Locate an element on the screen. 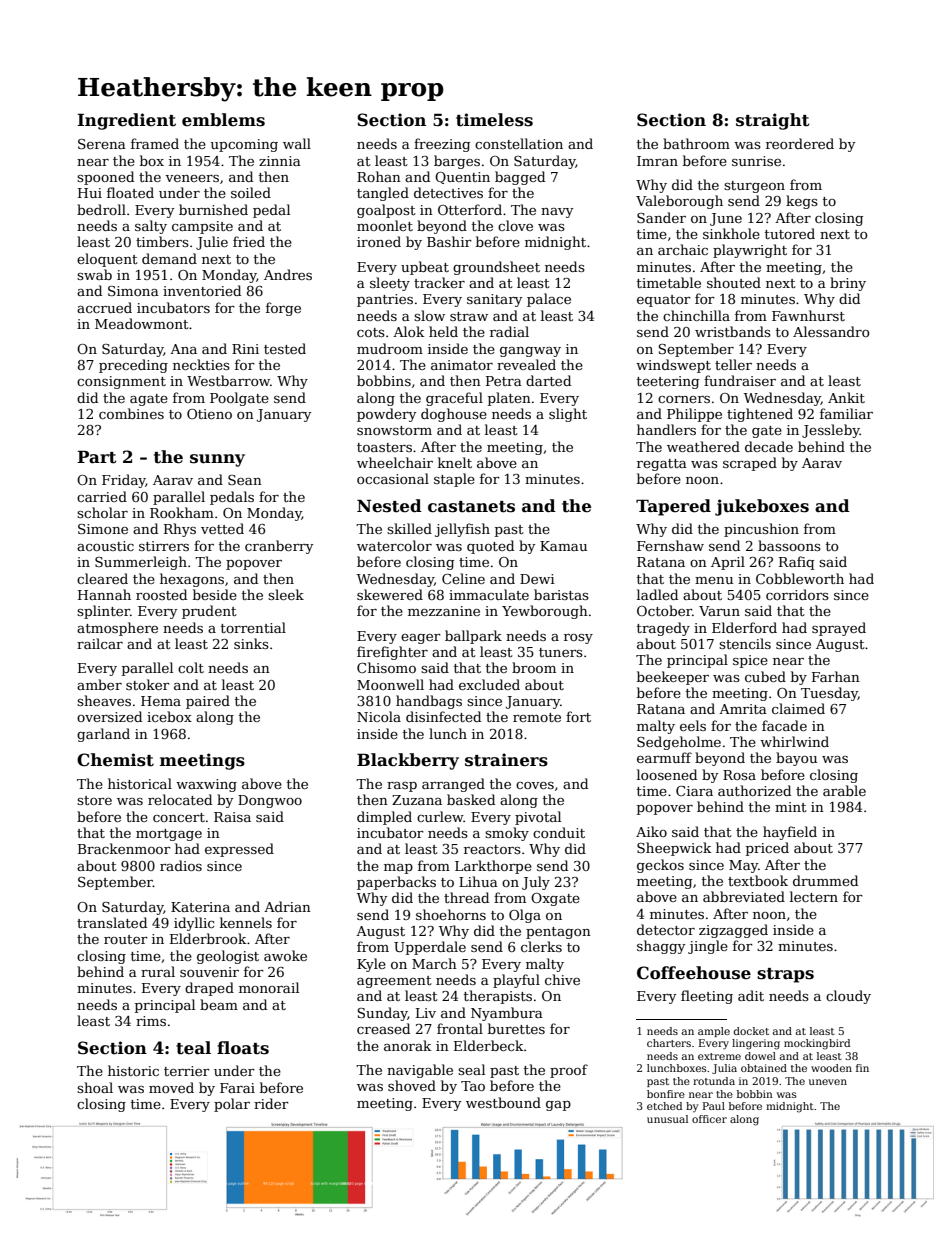 The height and width of the screenshot is (1233, 952). sinks is located at coordinates (251, 643).
